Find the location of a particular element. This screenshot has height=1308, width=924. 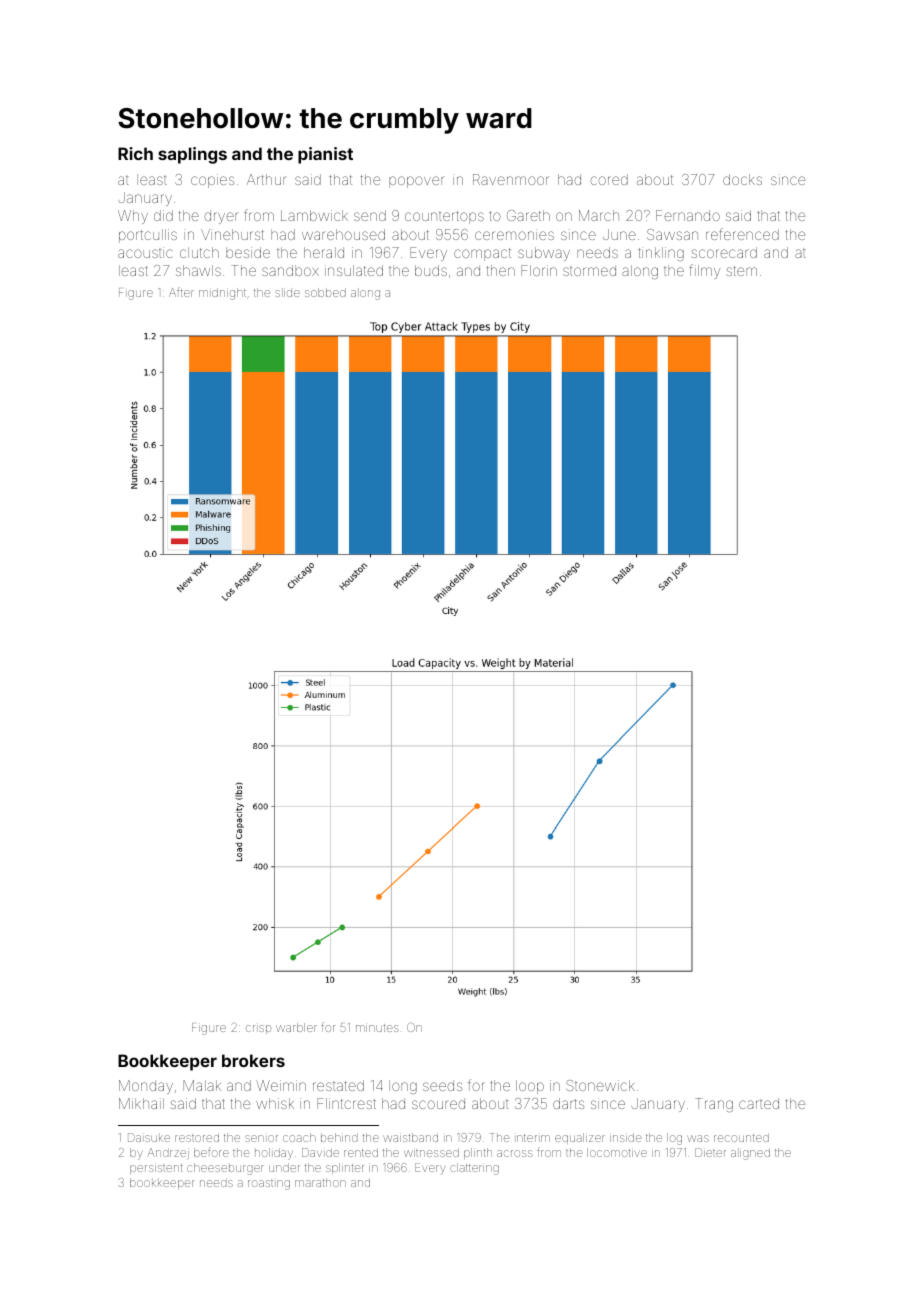

locomotive is located at coordinates (617, 1152).
